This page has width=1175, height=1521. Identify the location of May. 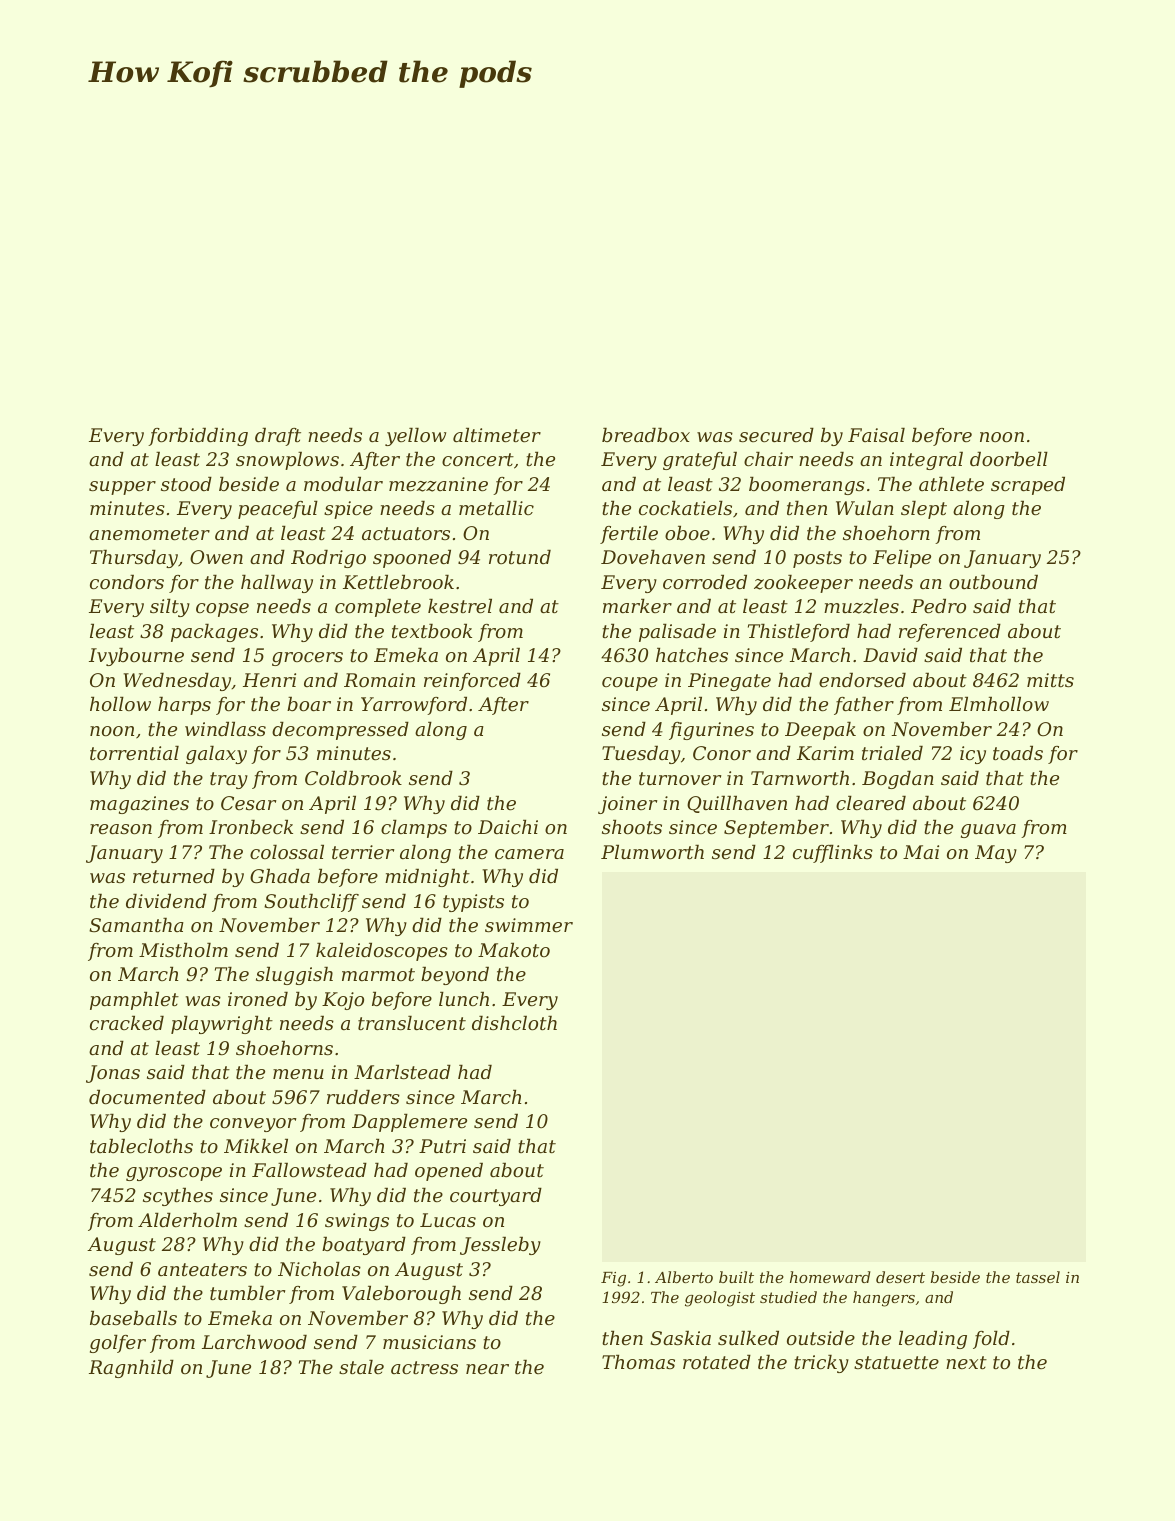
(996, 854).
